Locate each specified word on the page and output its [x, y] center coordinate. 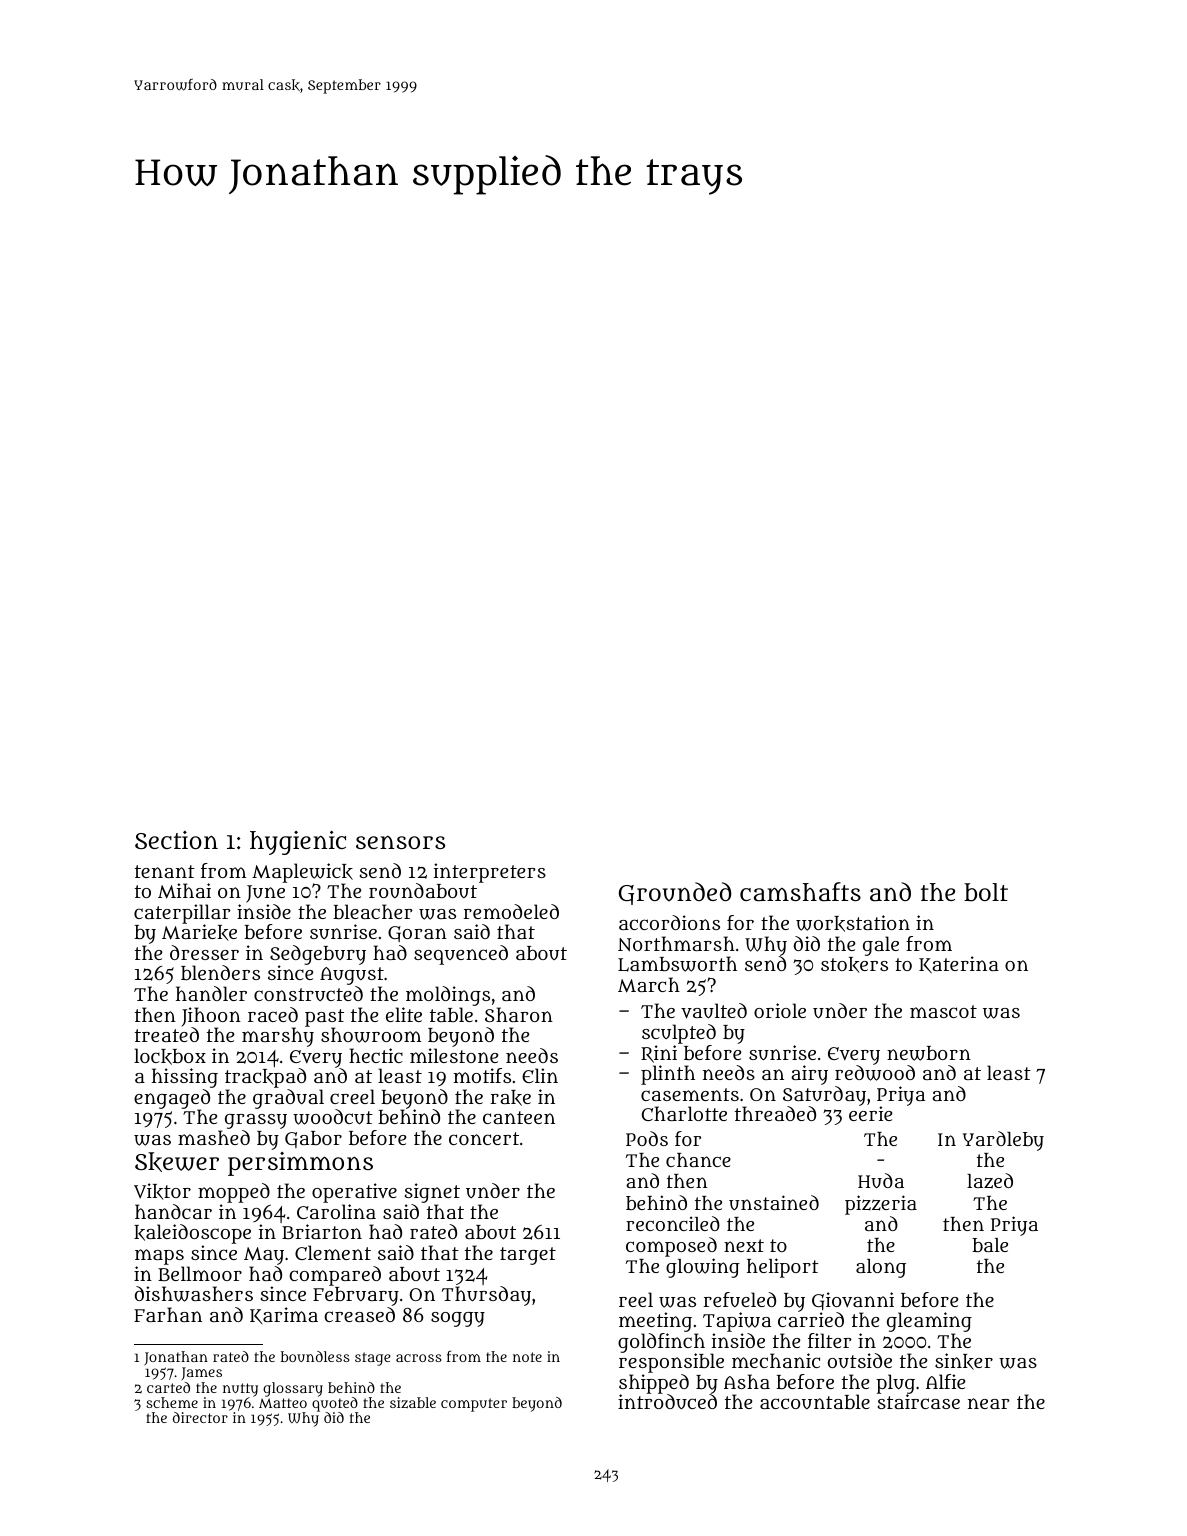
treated [167, 1034]
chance [698, 1160]
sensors [400, 842]
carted [168, 1387]
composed [671, 1247]
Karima [284, 1315]
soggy [458, 1319]
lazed [990, 1180]
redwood [875, 1073]
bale [990, 1245]
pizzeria [881, 1205]
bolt [986, 892]
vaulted [714, 1011]
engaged [172, 1099]
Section [176, 840]
